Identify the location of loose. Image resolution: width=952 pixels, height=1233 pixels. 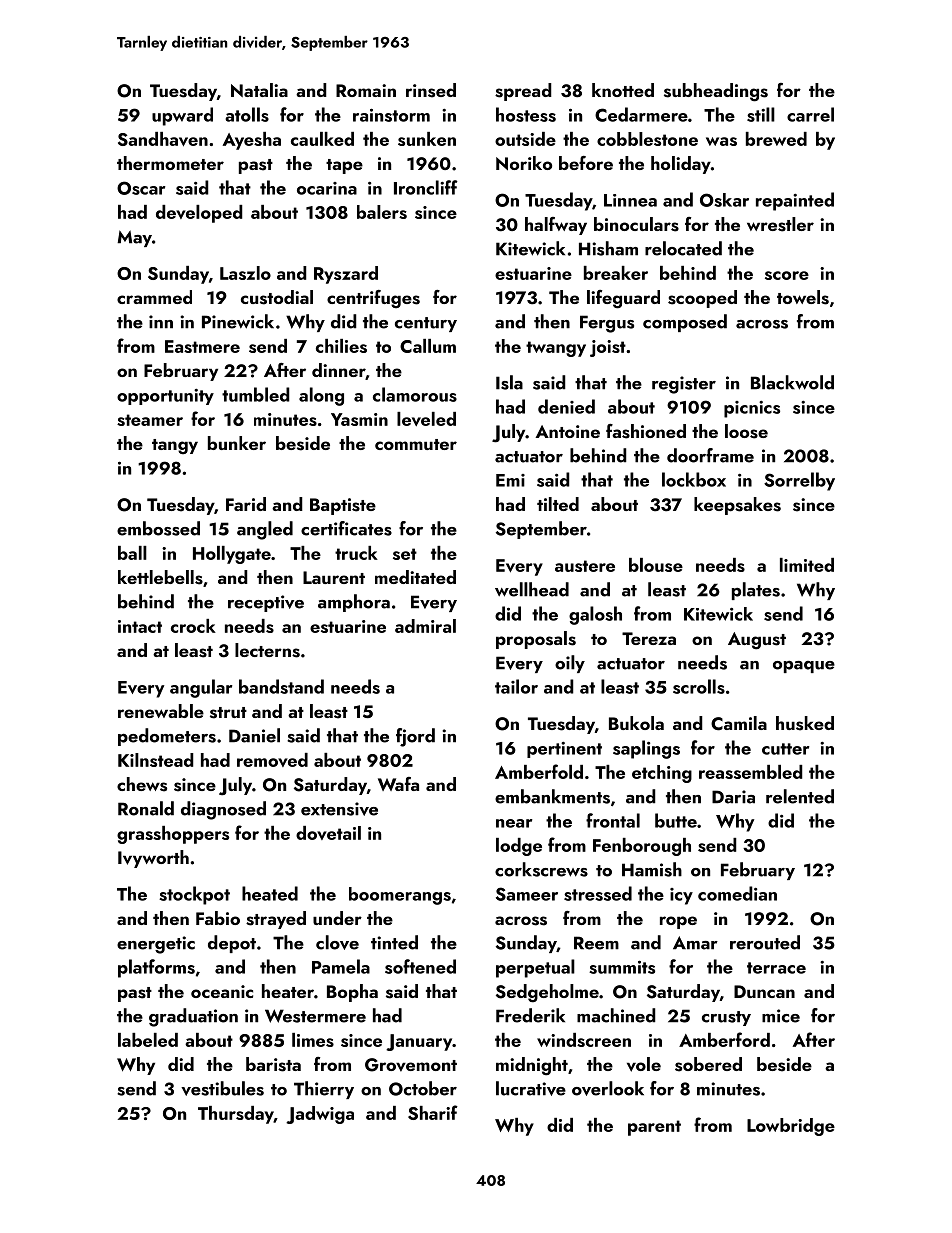
(746, 431).
